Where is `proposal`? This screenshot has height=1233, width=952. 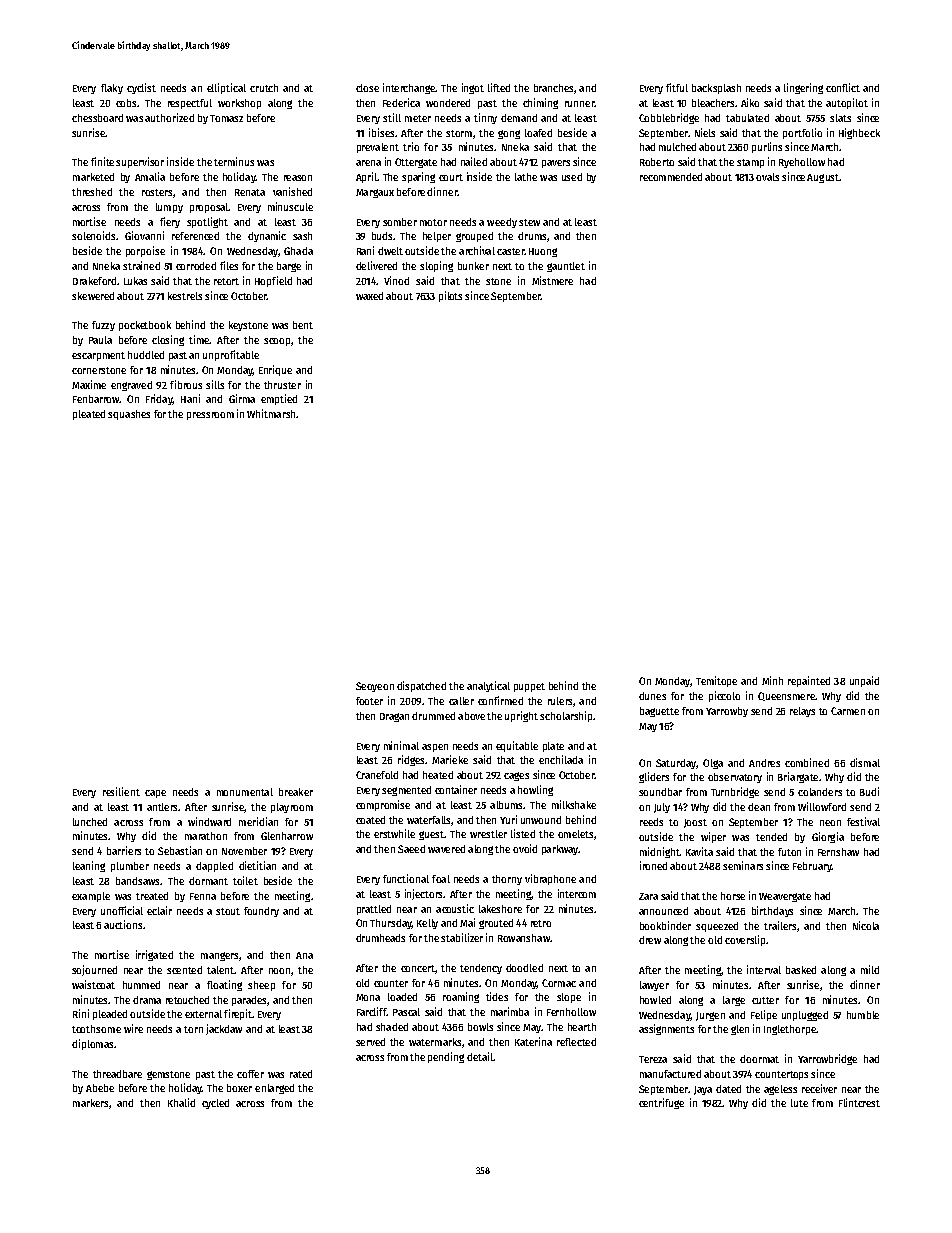 proposal is located at coordinates (209, 208).
